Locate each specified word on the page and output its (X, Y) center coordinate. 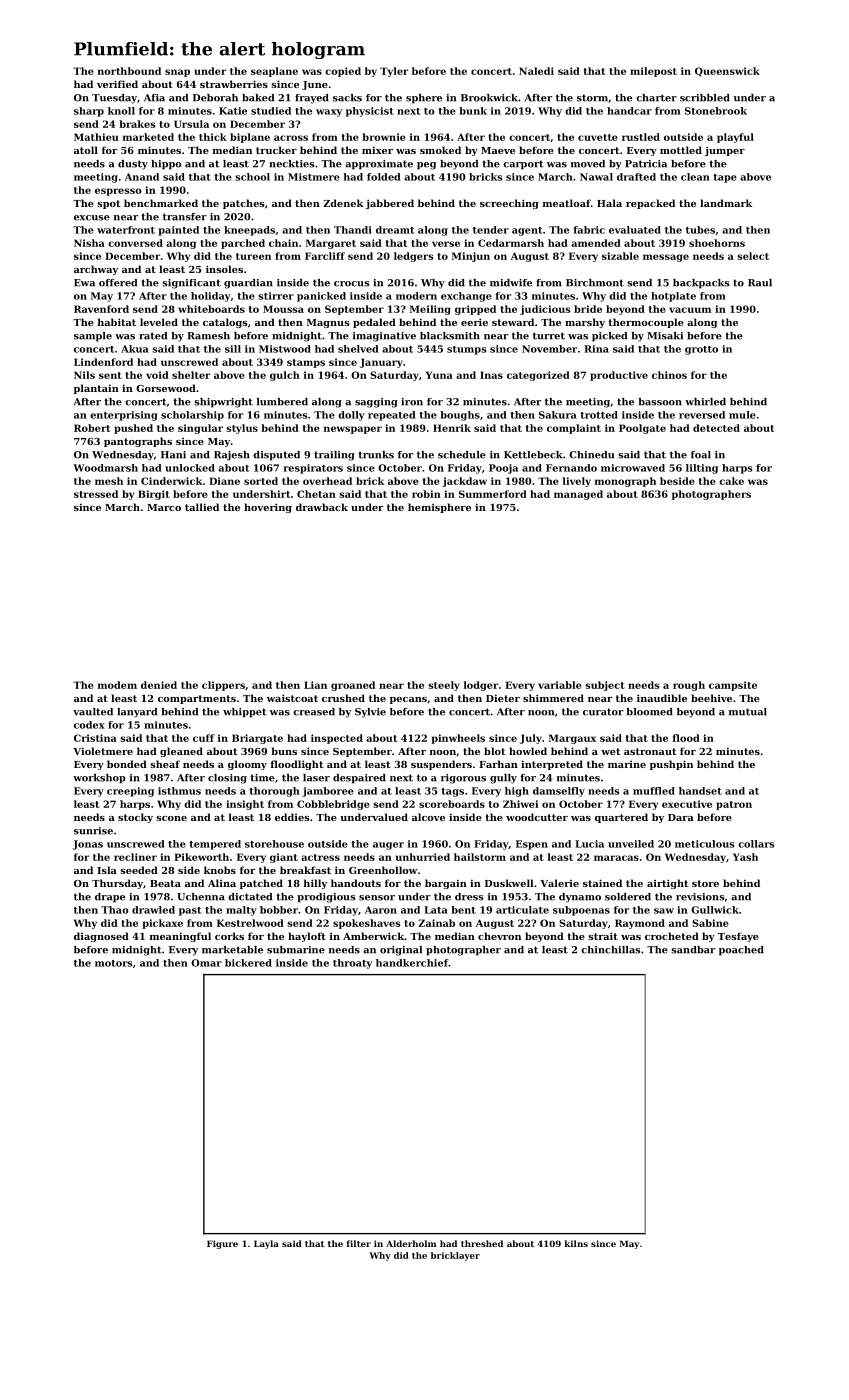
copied (343, 72)
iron (412, 402)
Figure (222, 1244)
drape (110, 898)
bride (588, 309)
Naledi (536, 71)
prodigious (326, 898)
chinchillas (611, 950)
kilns (576, 1243)
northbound (129, 71)
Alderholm (411, 1243)
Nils (84, 375)
